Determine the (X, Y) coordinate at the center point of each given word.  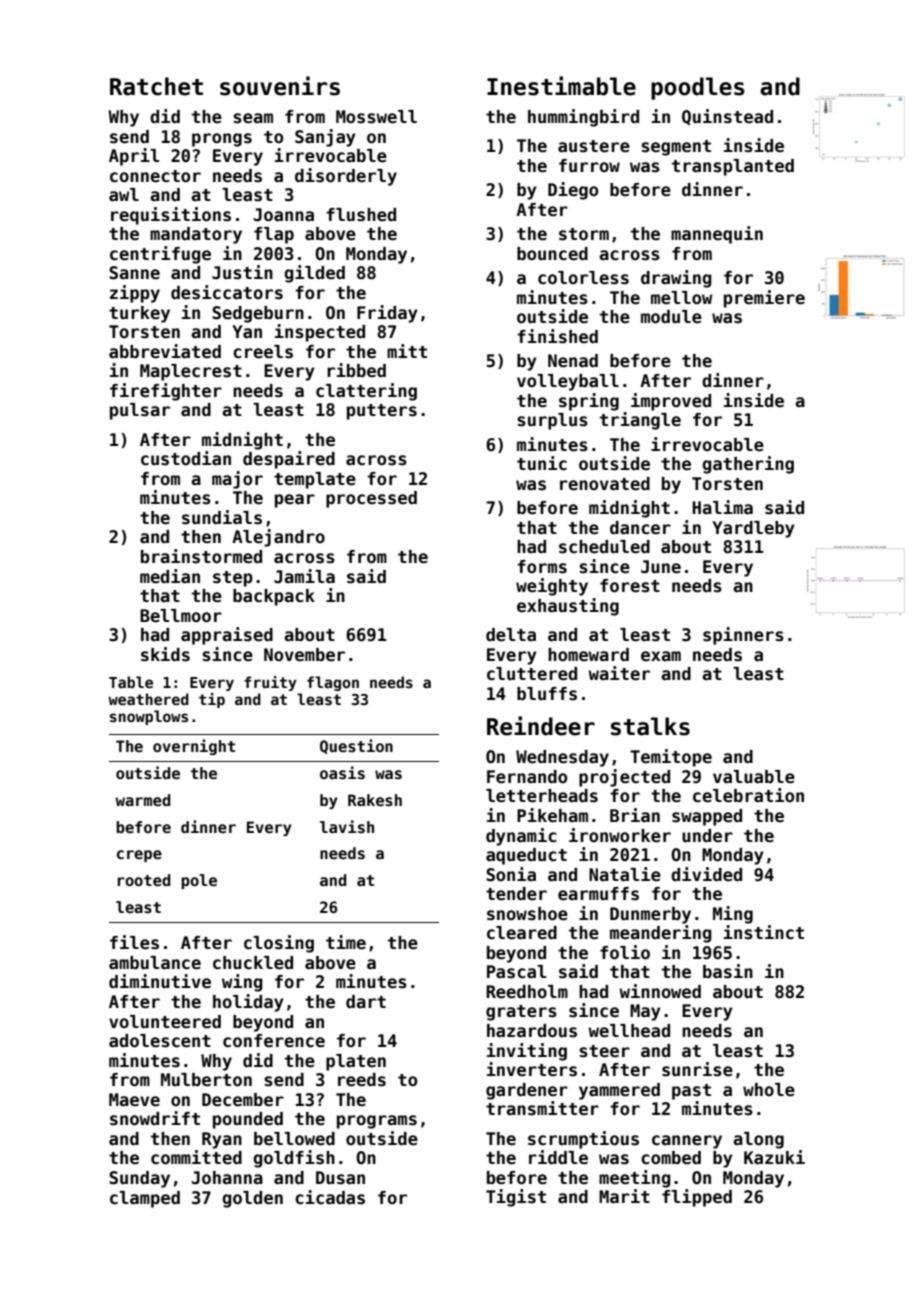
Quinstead (727, 117)
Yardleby (753, 529)
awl (124, 195)
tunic (542, 463)
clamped (145, 1199)
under (707, 836)
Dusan (340, 1178)
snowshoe (527, 914)
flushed (361, 215)
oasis (342, 772)
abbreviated (165, 351)
